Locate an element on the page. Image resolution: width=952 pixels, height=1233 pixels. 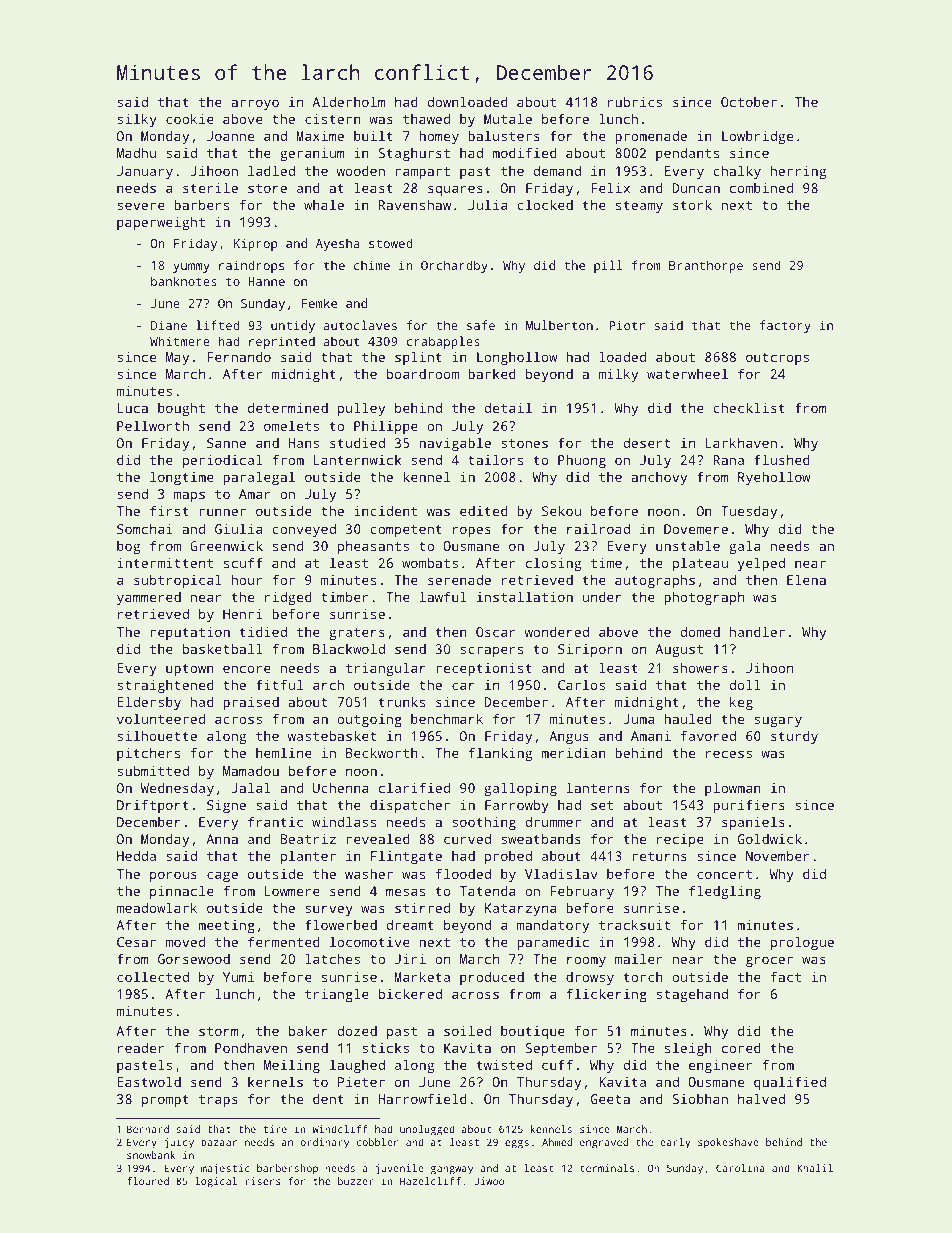
Phuong is located at coordinates (582, 461).
